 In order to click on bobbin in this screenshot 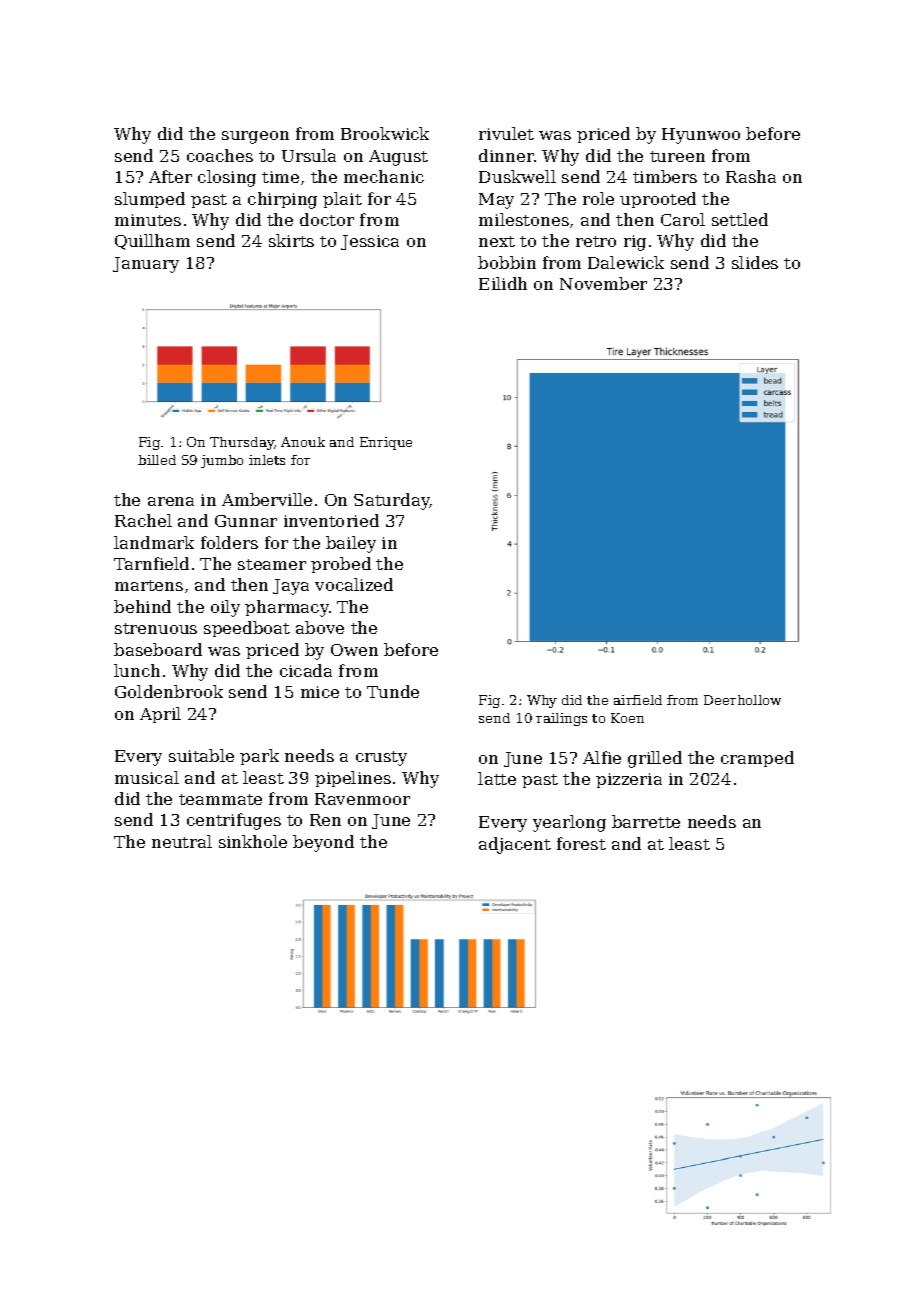, I will do `click(507, 262)`.
